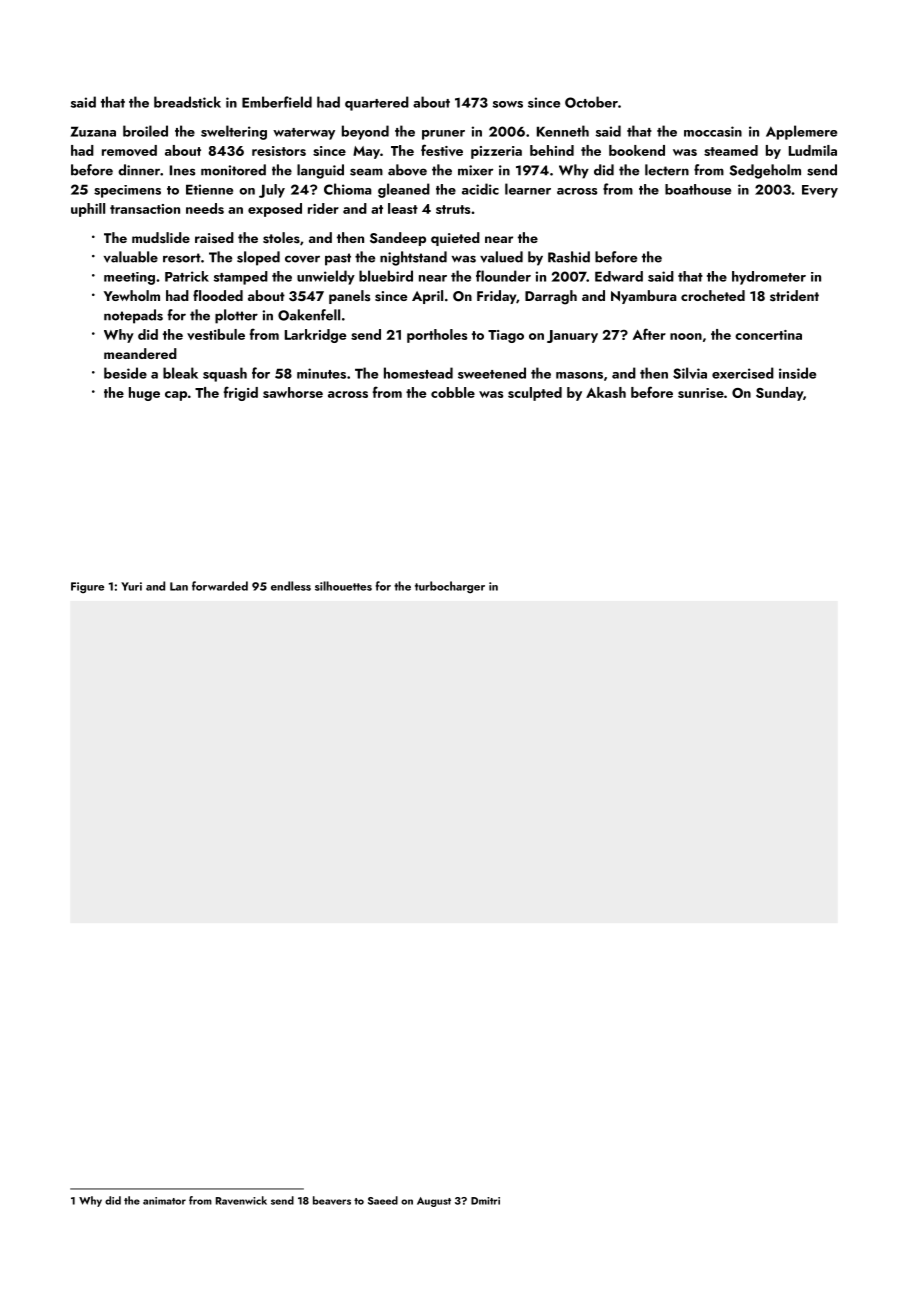  I want to click on turbocharger, so click(450, 587).
